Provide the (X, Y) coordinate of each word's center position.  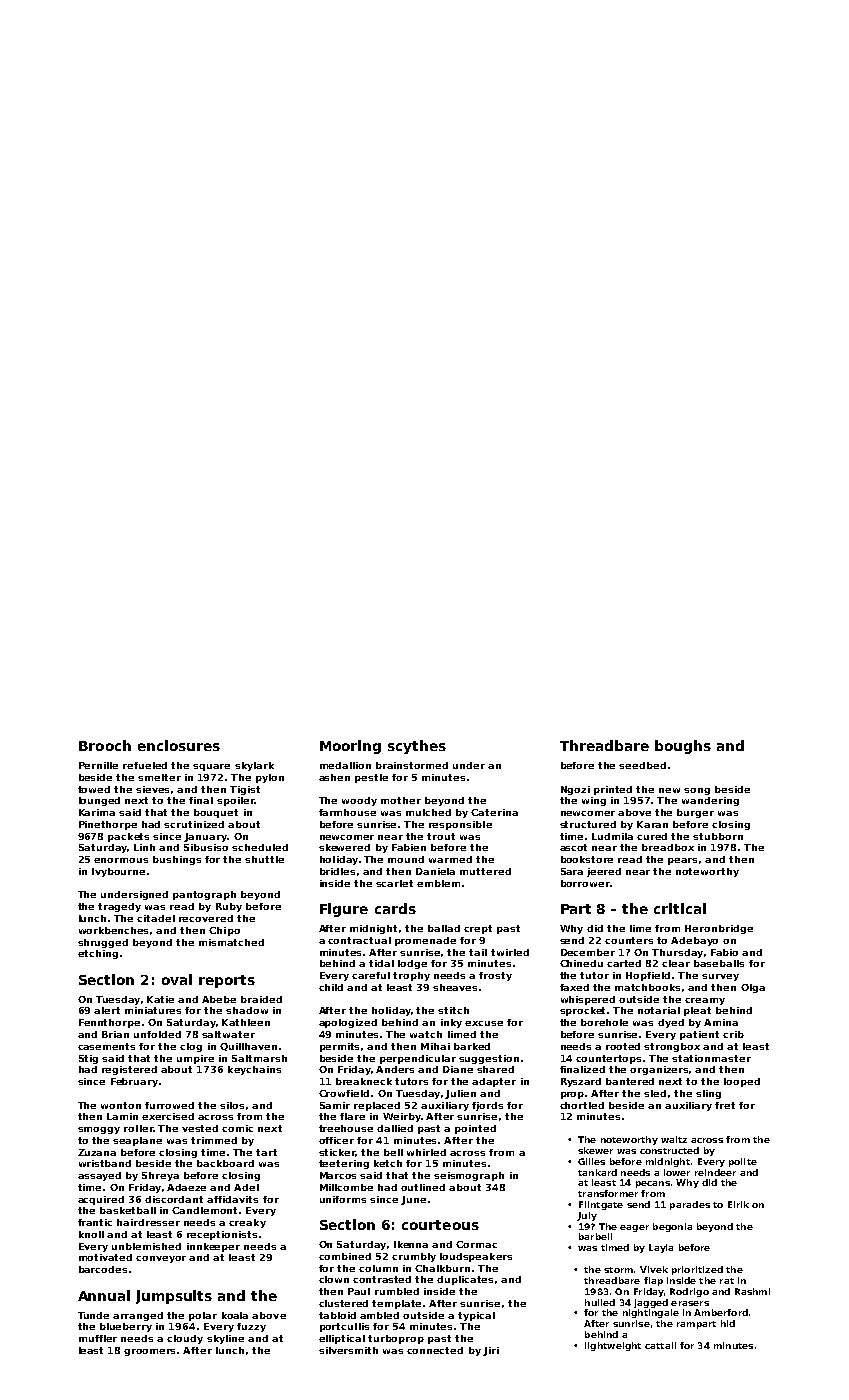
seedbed (642, 765)
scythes (417, 747)
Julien (460, 1094)
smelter (159, 777)
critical (680, 908)
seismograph (469, 1176)
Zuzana (97, 1152)
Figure (344, 910)
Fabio (724, 952)
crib (733, 1034)
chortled (582, 1105)
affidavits (232, 1199)
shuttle (264, 859)
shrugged (103, 943)
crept (478, 929)
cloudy (185, 1339)
